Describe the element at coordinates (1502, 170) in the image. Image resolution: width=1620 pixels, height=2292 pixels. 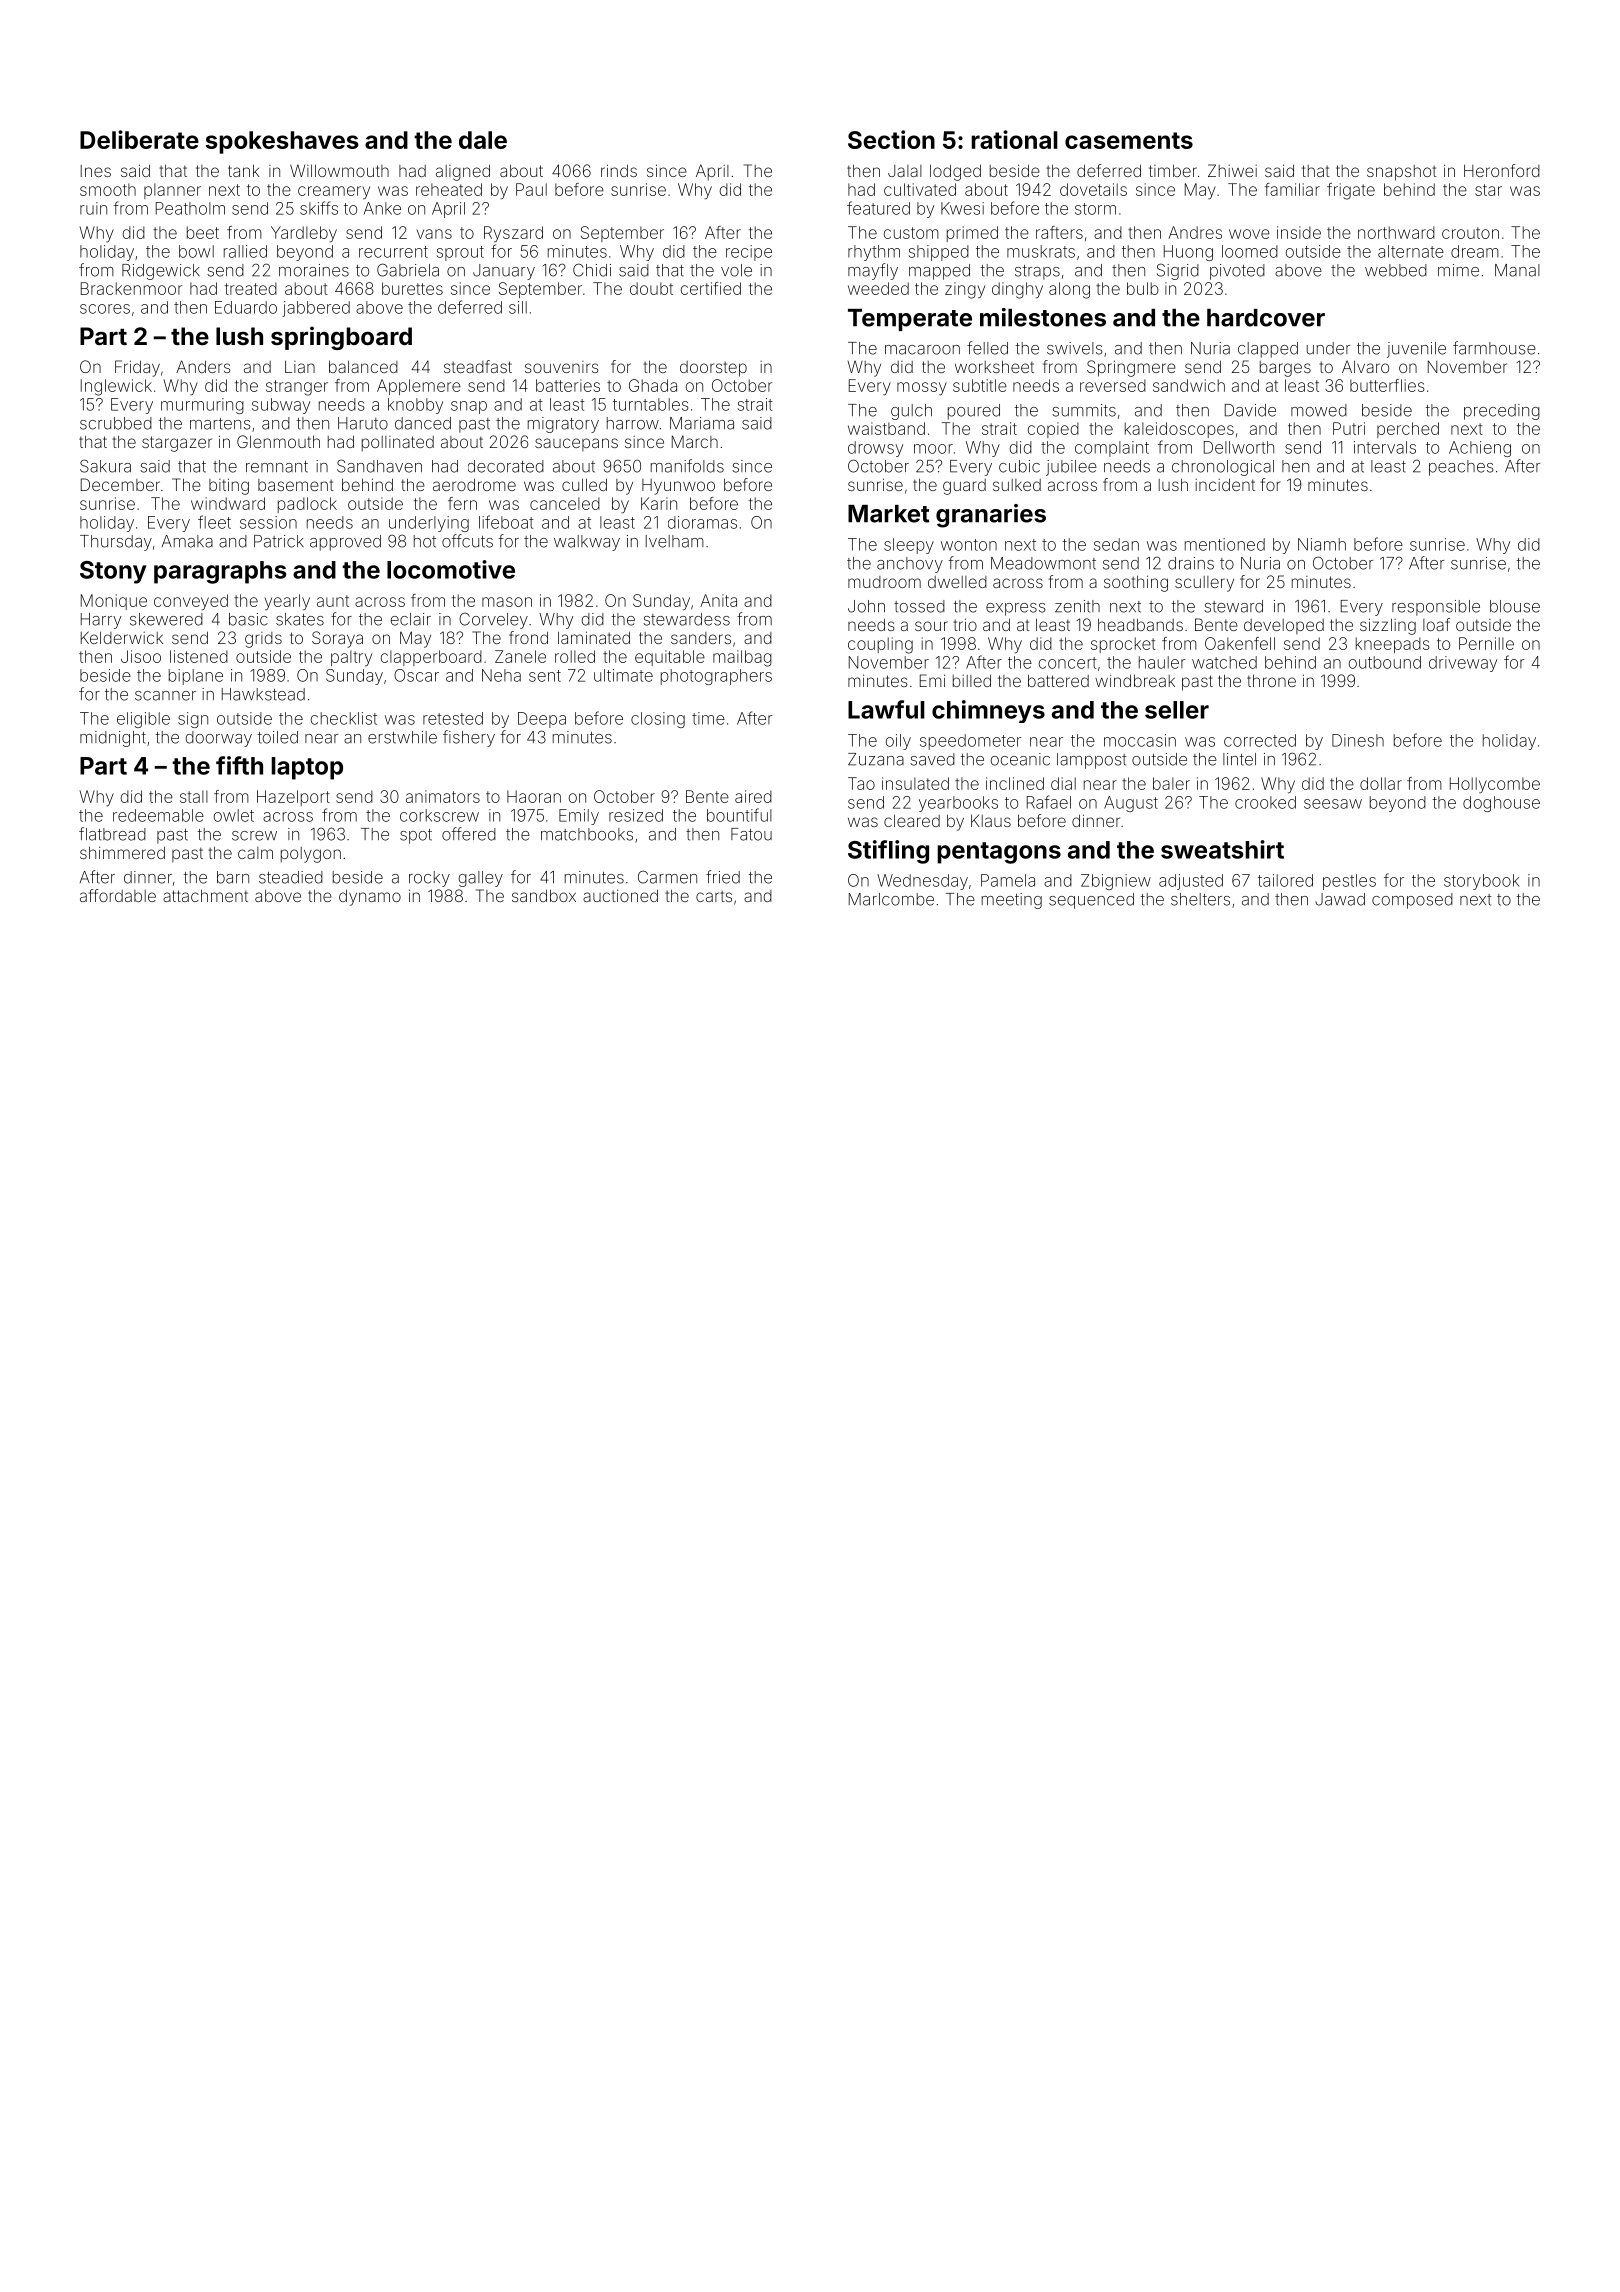
I see `Heronford` at that location.
